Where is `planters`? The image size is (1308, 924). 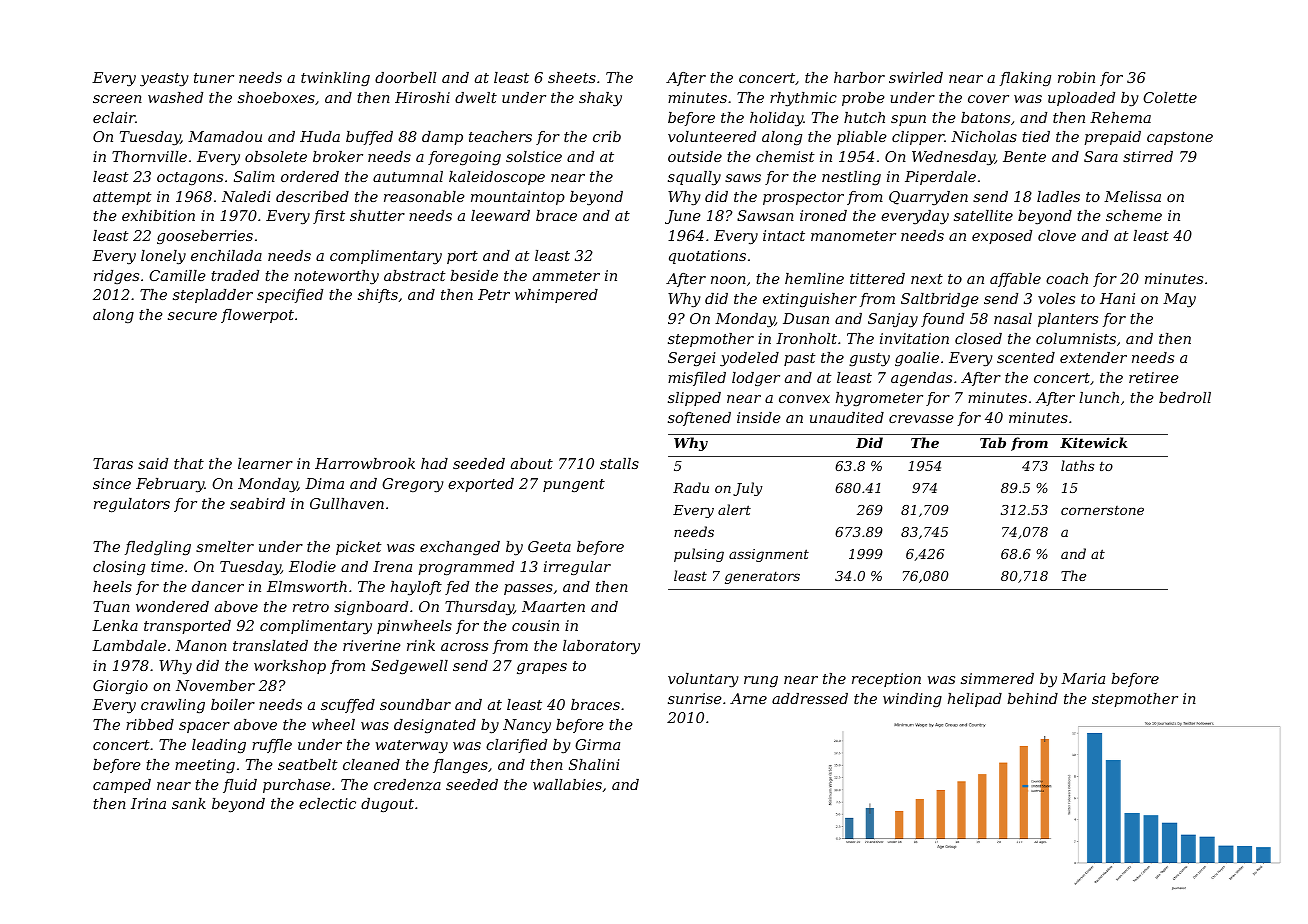
planters is located at coordinates (1068, 320).
